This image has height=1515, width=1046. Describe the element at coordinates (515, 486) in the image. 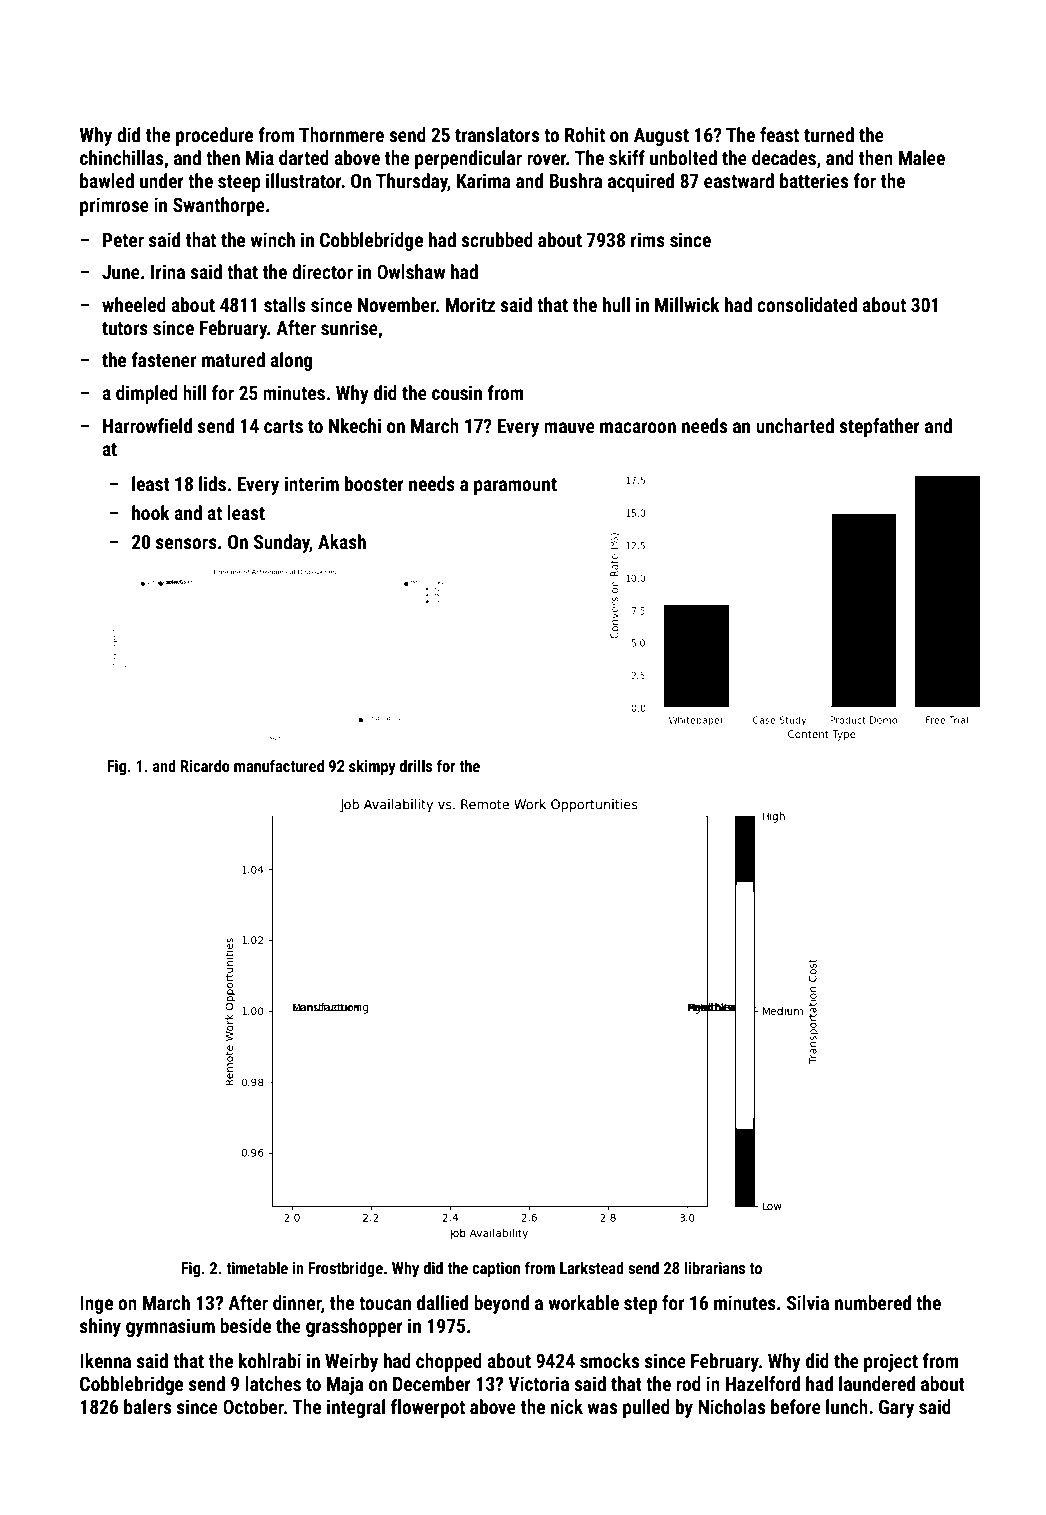

I see `paramount` at that location.
